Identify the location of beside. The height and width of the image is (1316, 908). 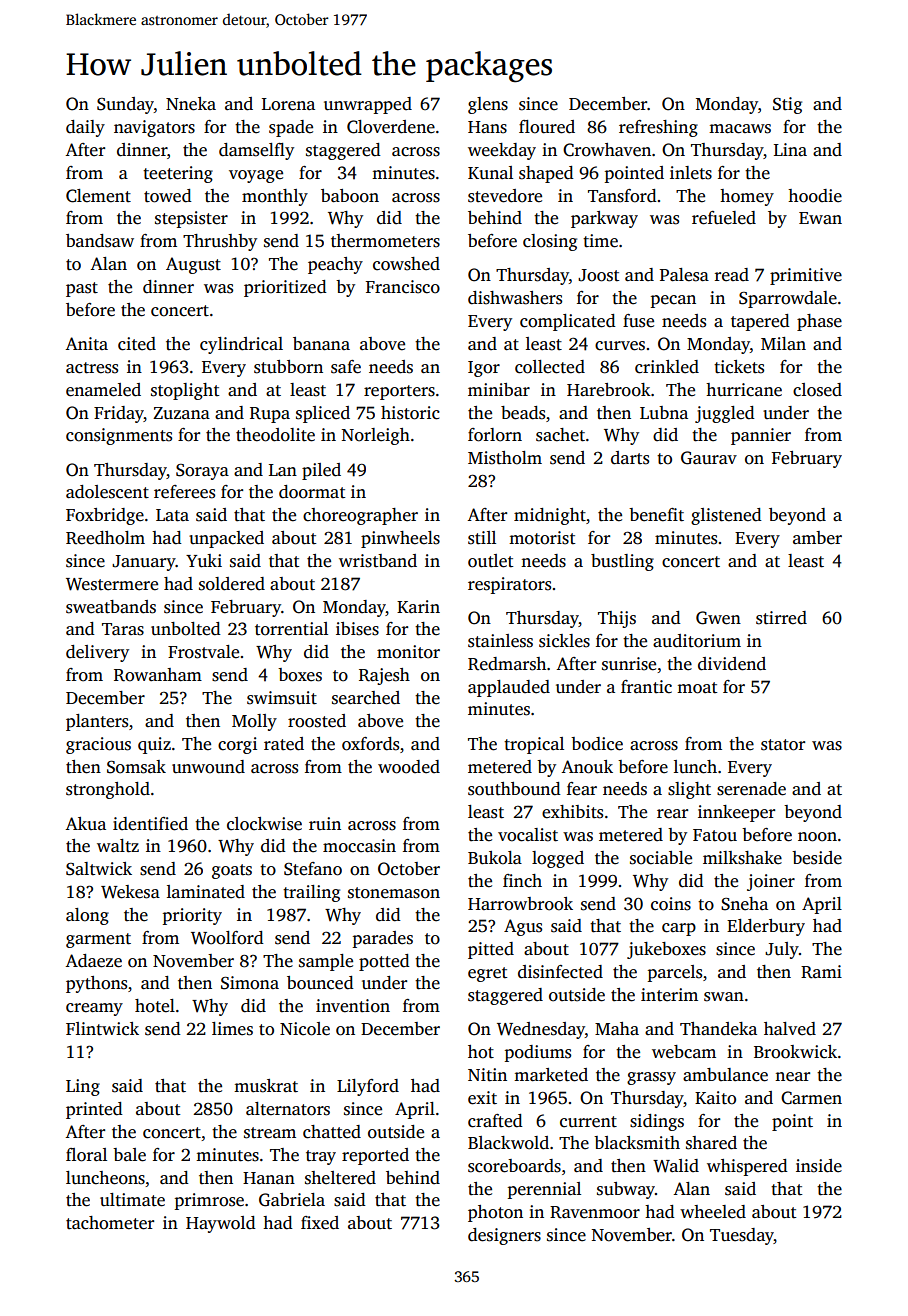
(817, 858).
